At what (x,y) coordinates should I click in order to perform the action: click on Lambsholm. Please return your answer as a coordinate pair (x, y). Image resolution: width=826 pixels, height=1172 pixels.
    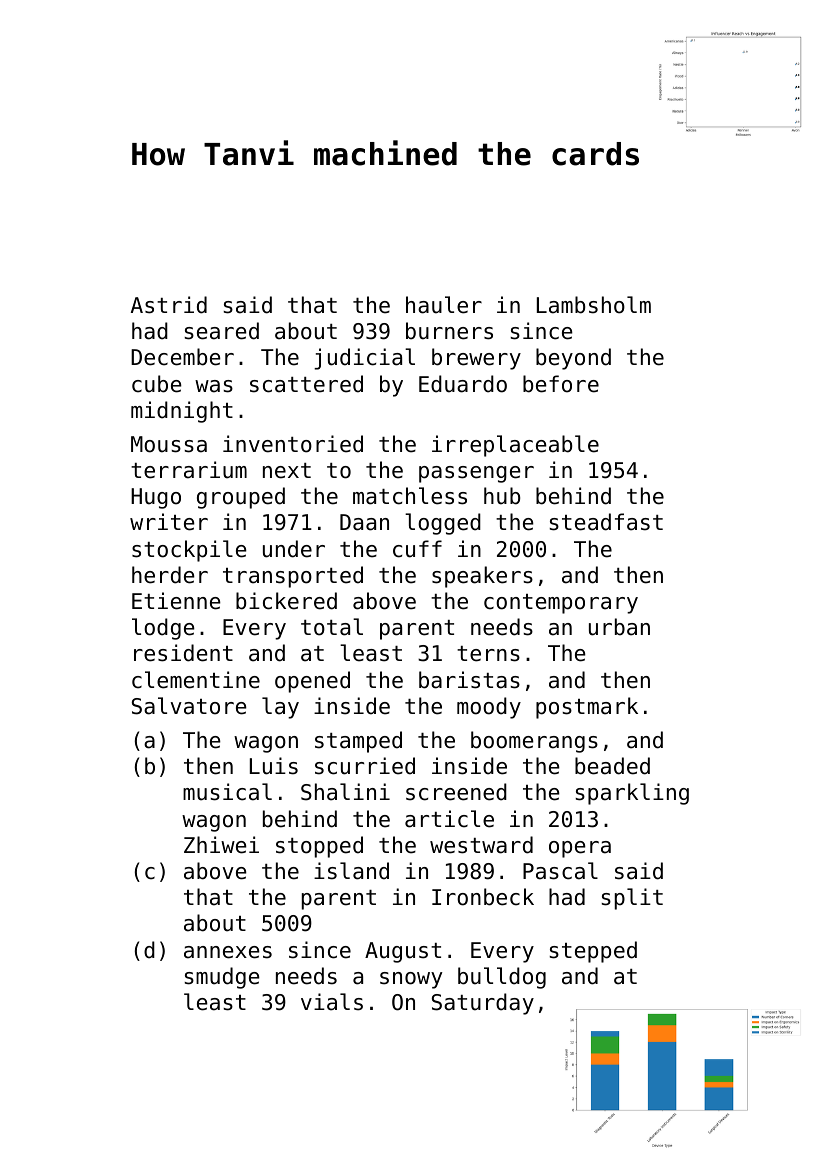
    Looking at the image, I should click on (594, 305).
